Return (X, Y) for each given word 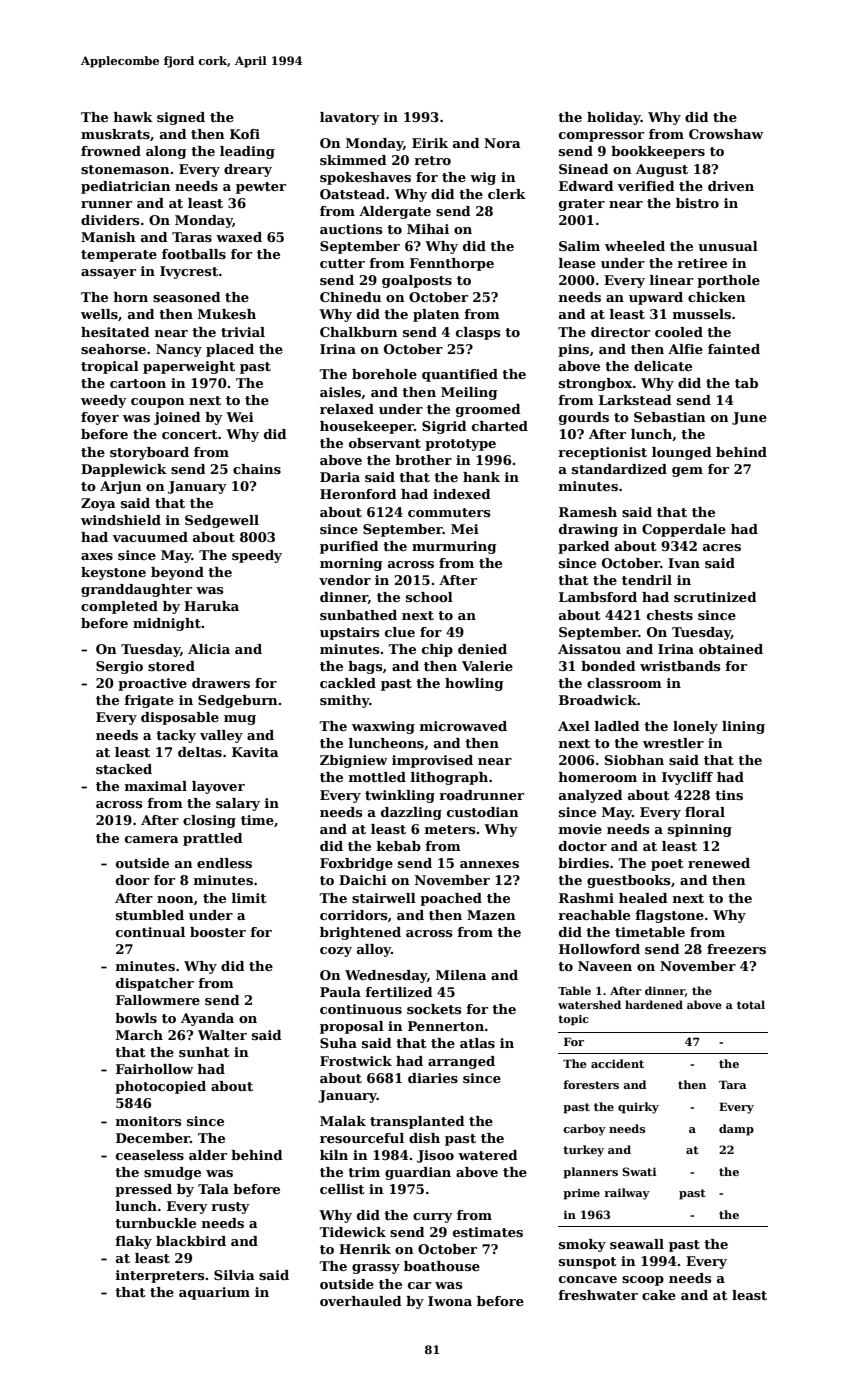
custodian (483, 812)
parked (584, 547)
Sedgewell (222, 521)
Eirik (430, 143)
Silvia (234, 1275)
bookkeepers (658, 152)
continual (150, 932)
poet (667, 865)
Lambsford (598, 597)
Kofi (245, 134)
